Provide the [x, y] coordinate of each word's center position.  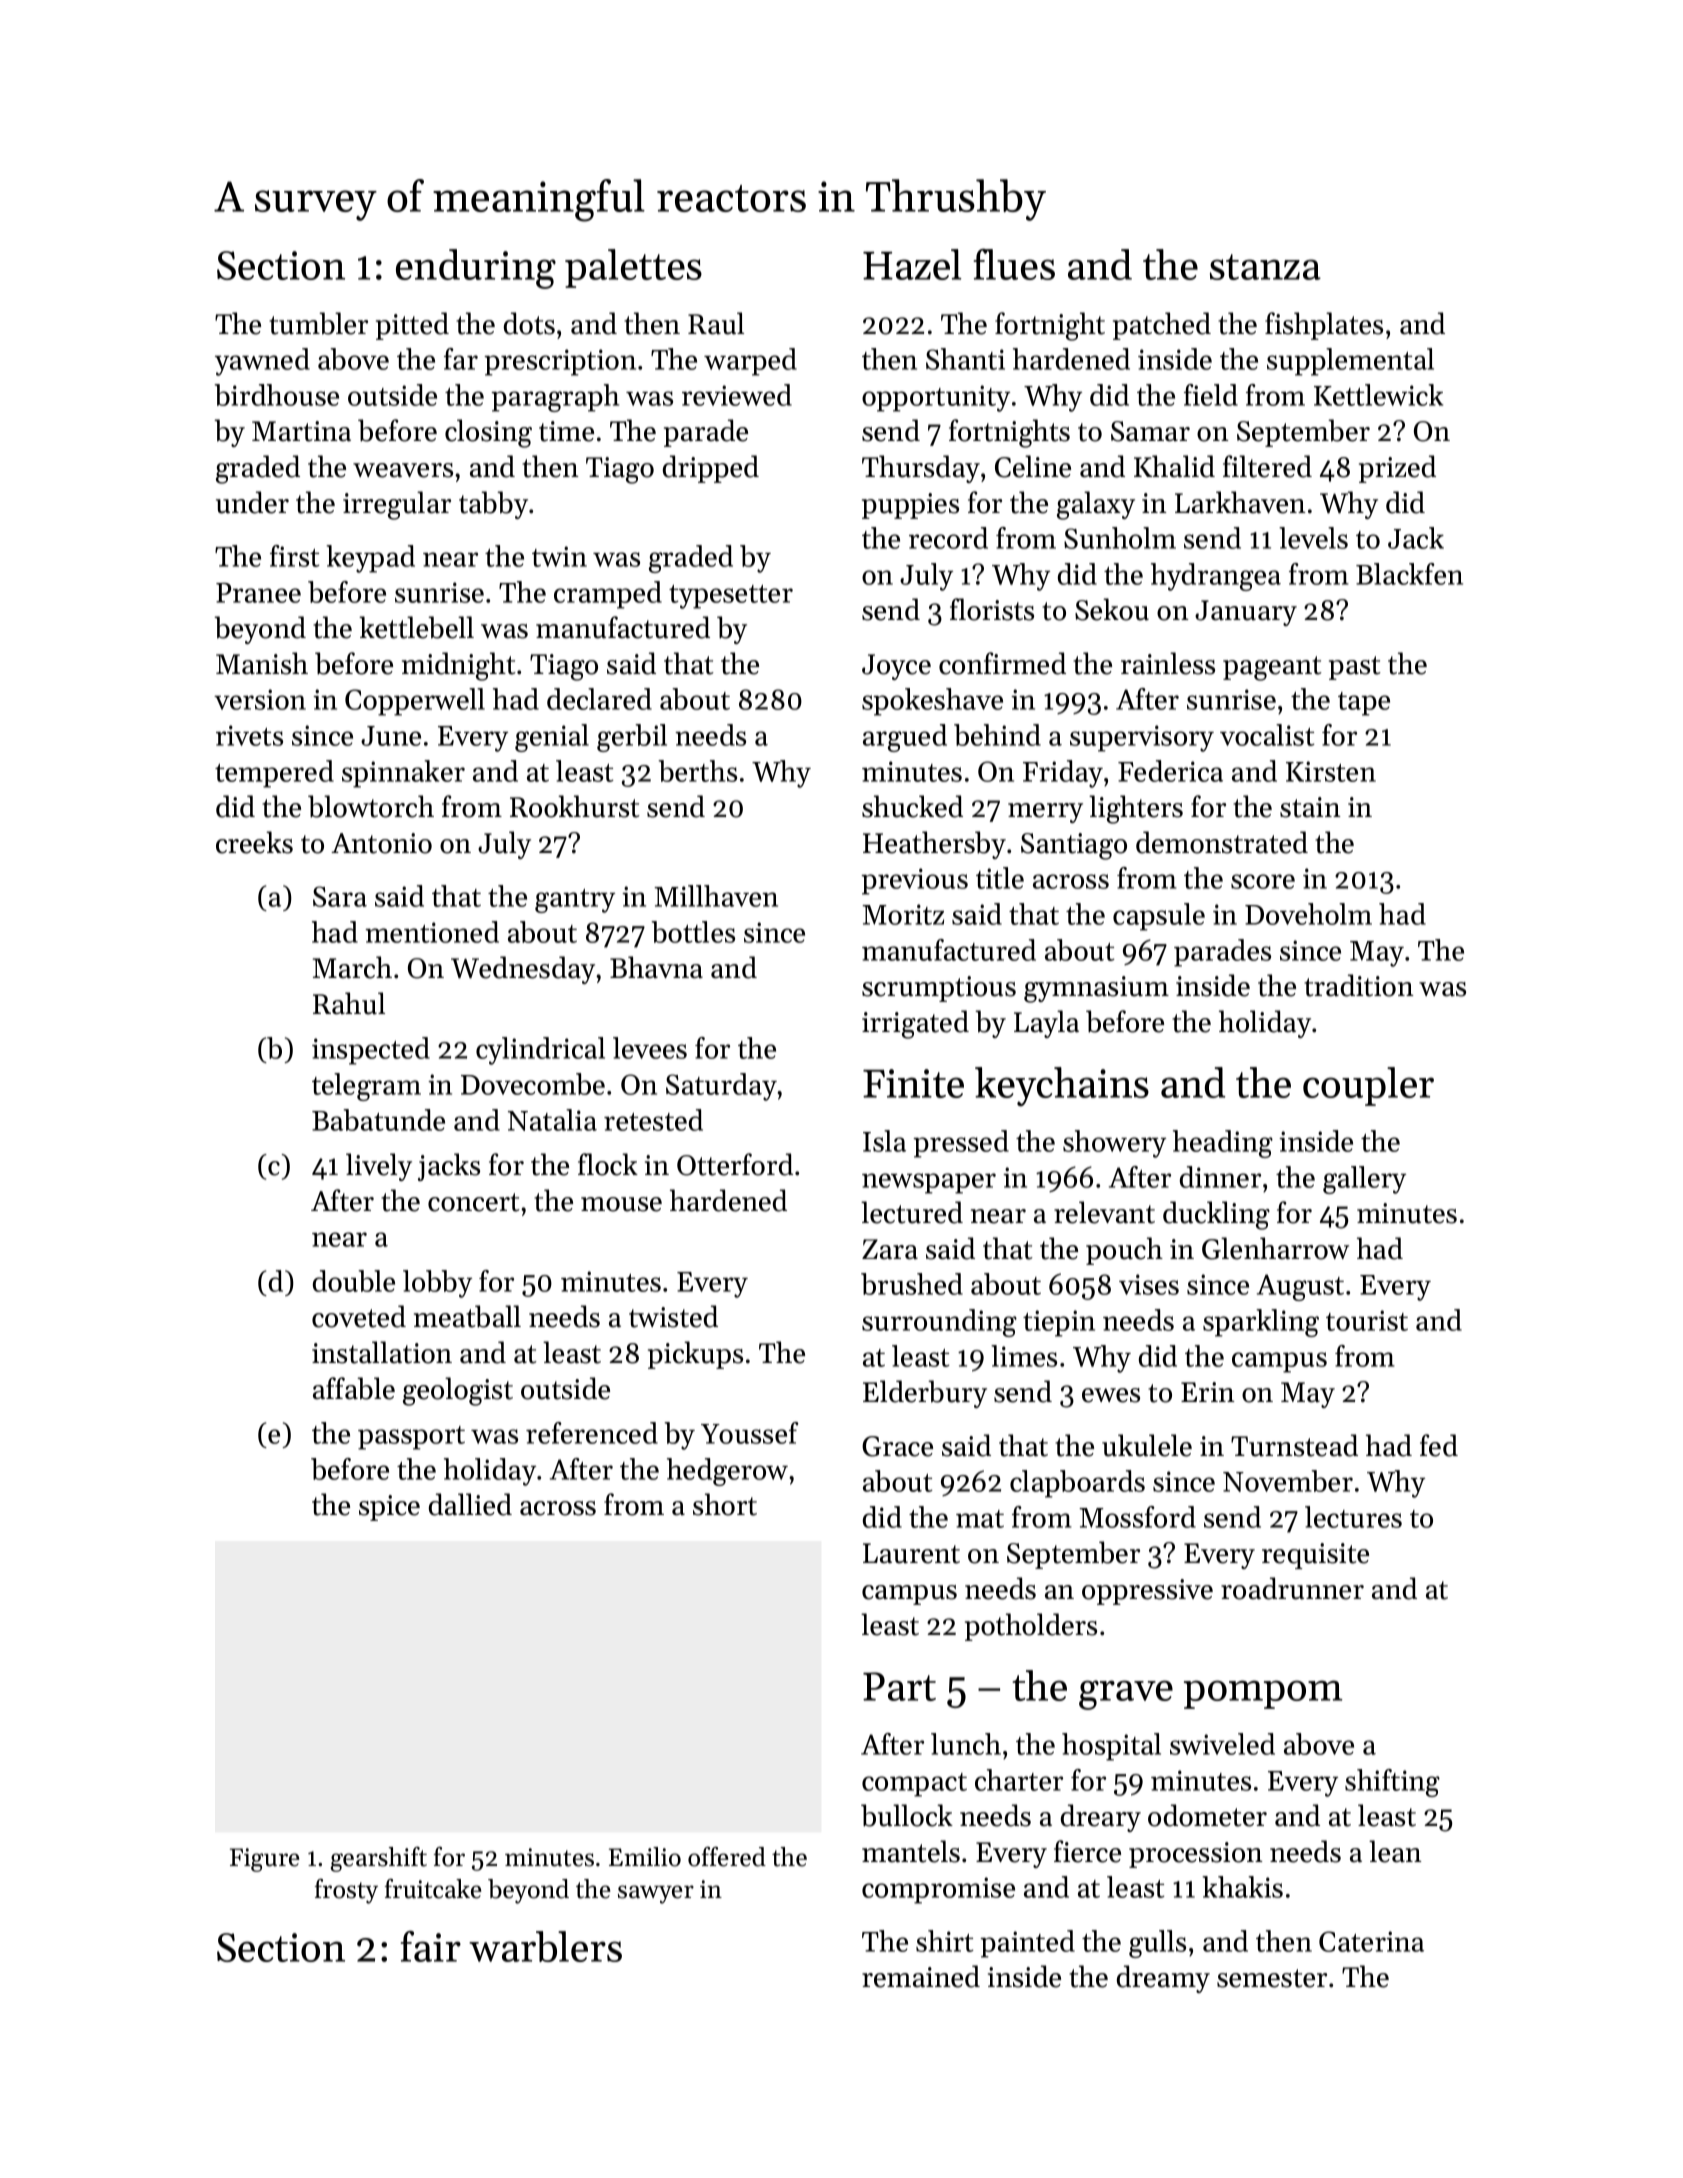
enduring [476, 269]
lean [1395, 1851]
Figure [264, 1860]
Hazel [912, 264]
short [725, 1504]
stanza [1265, 267]
